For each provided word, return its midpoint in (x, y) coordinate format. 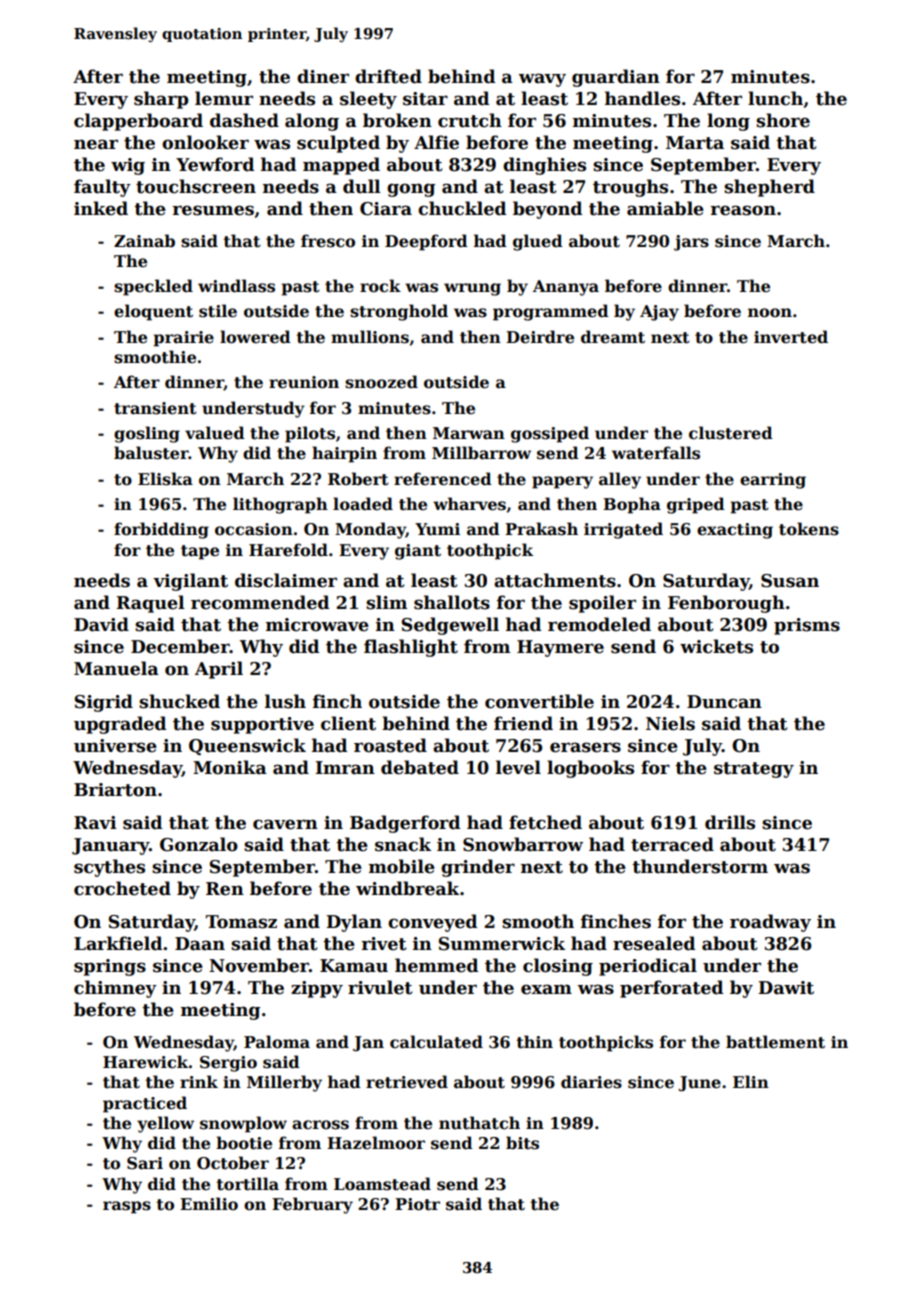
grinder (478, 868)
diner (323, 76)
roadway (770, 923)
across (320, 1125)
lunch (775, 98)
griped (696, 505)
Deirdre (540, 337)
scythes (109, 868)
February (312, 1205)
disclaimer (286, 580)
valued (215, 433)
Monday (370, 530)
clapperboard (138, 122)
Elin (751, 1081)
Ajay (659, 313)
